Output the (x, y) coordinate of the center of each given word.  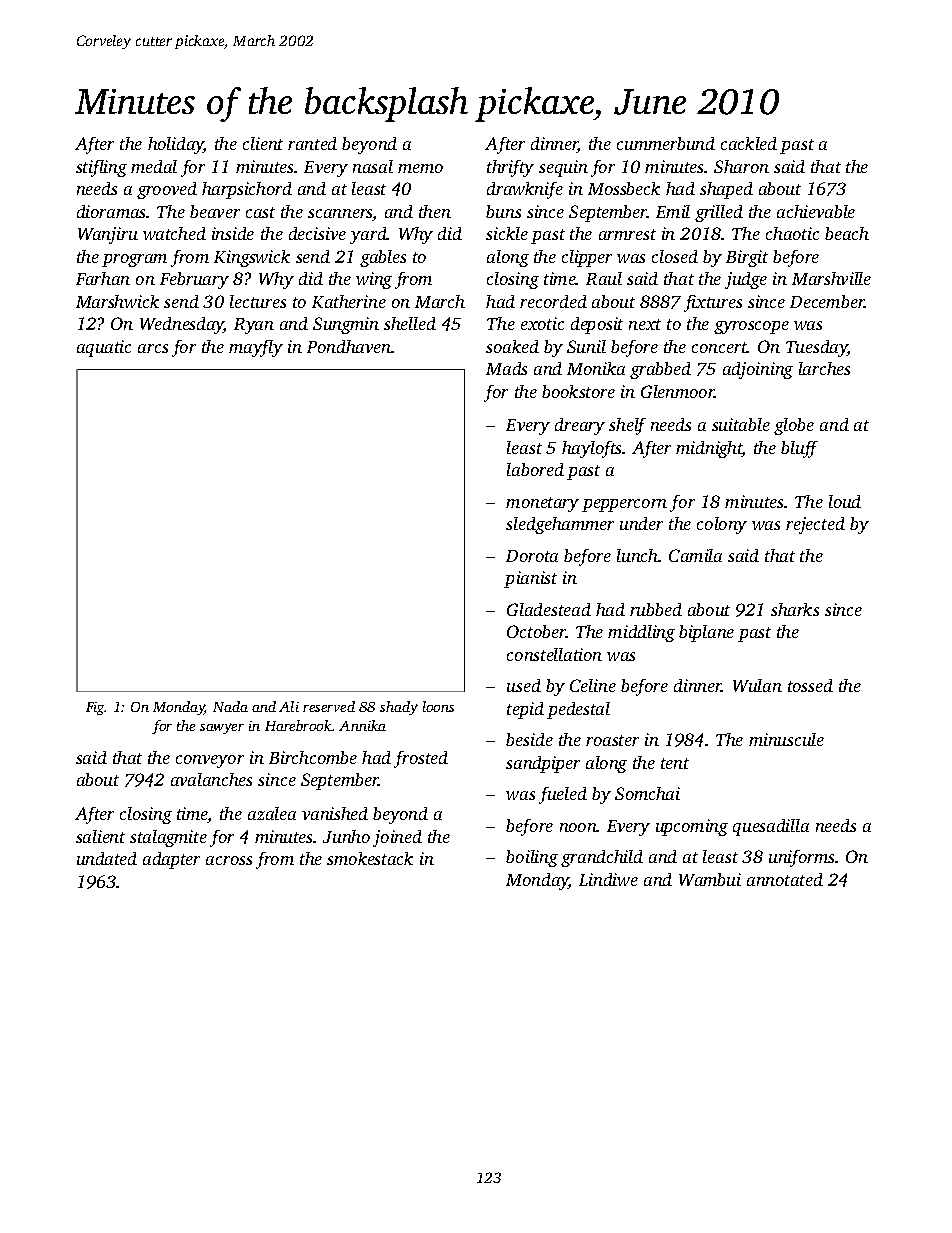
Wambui (710, 879)
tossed (810, 685)
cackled (749, 143)
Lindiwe (608, 879)
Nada (230, 706)
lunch (638, 555)
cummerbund (666, 143)
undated (107, 858)
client (263, 143)
